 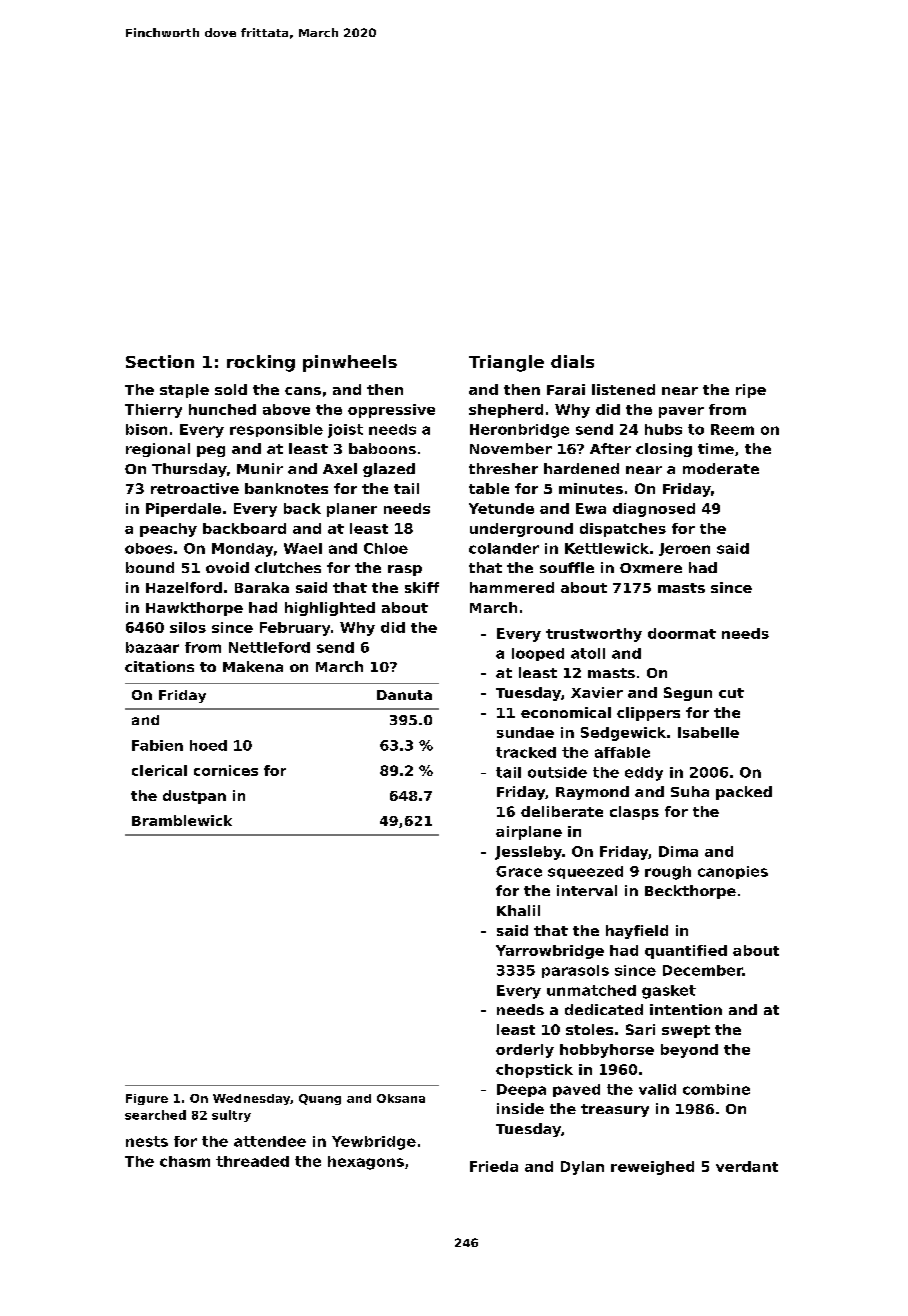 What do you see at coordinates (147, 1141) in the screenshot?
I see `nests` at bounding box center [147, 1141].
